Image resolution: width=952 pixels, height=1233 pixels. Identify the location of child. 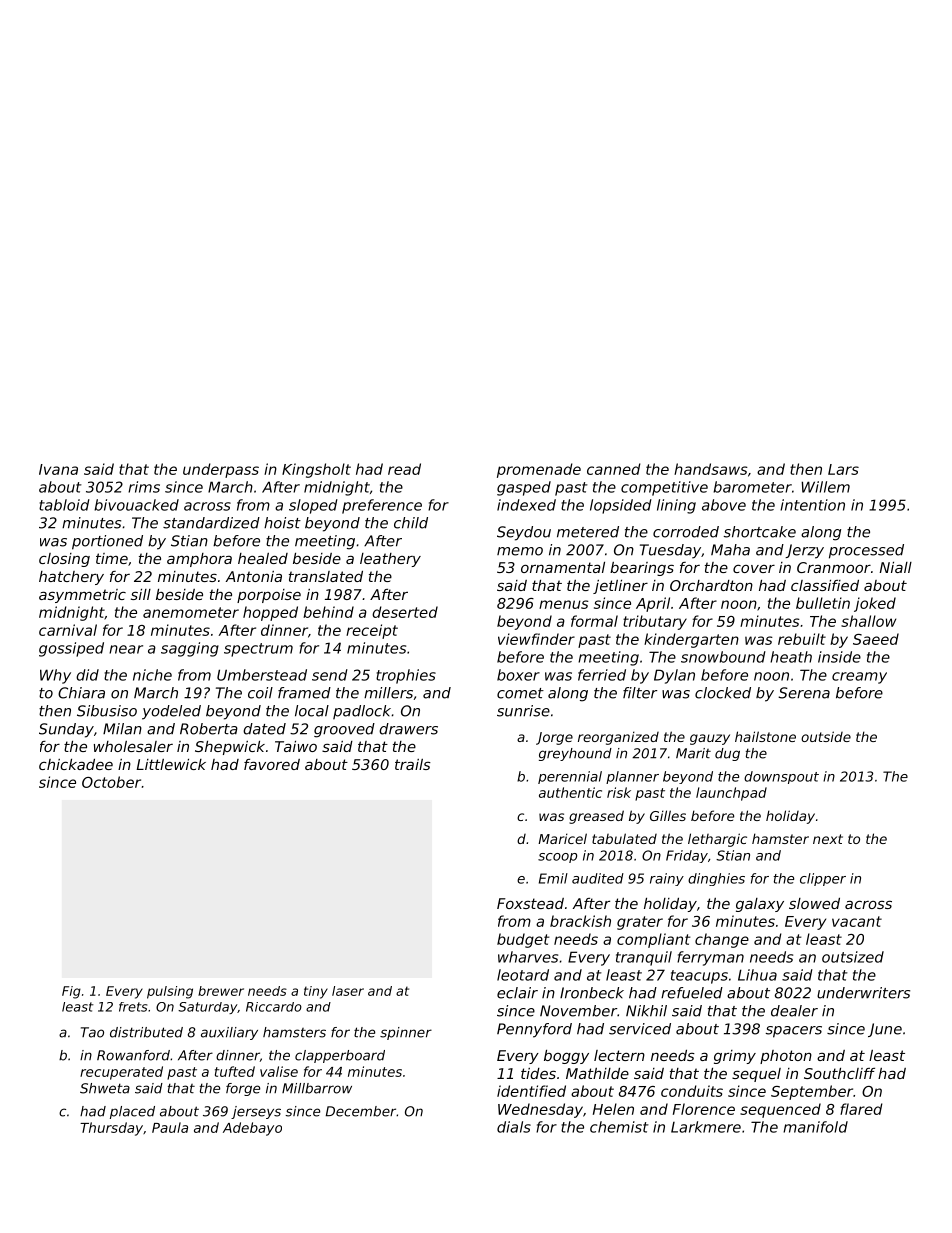
(411, 523).
